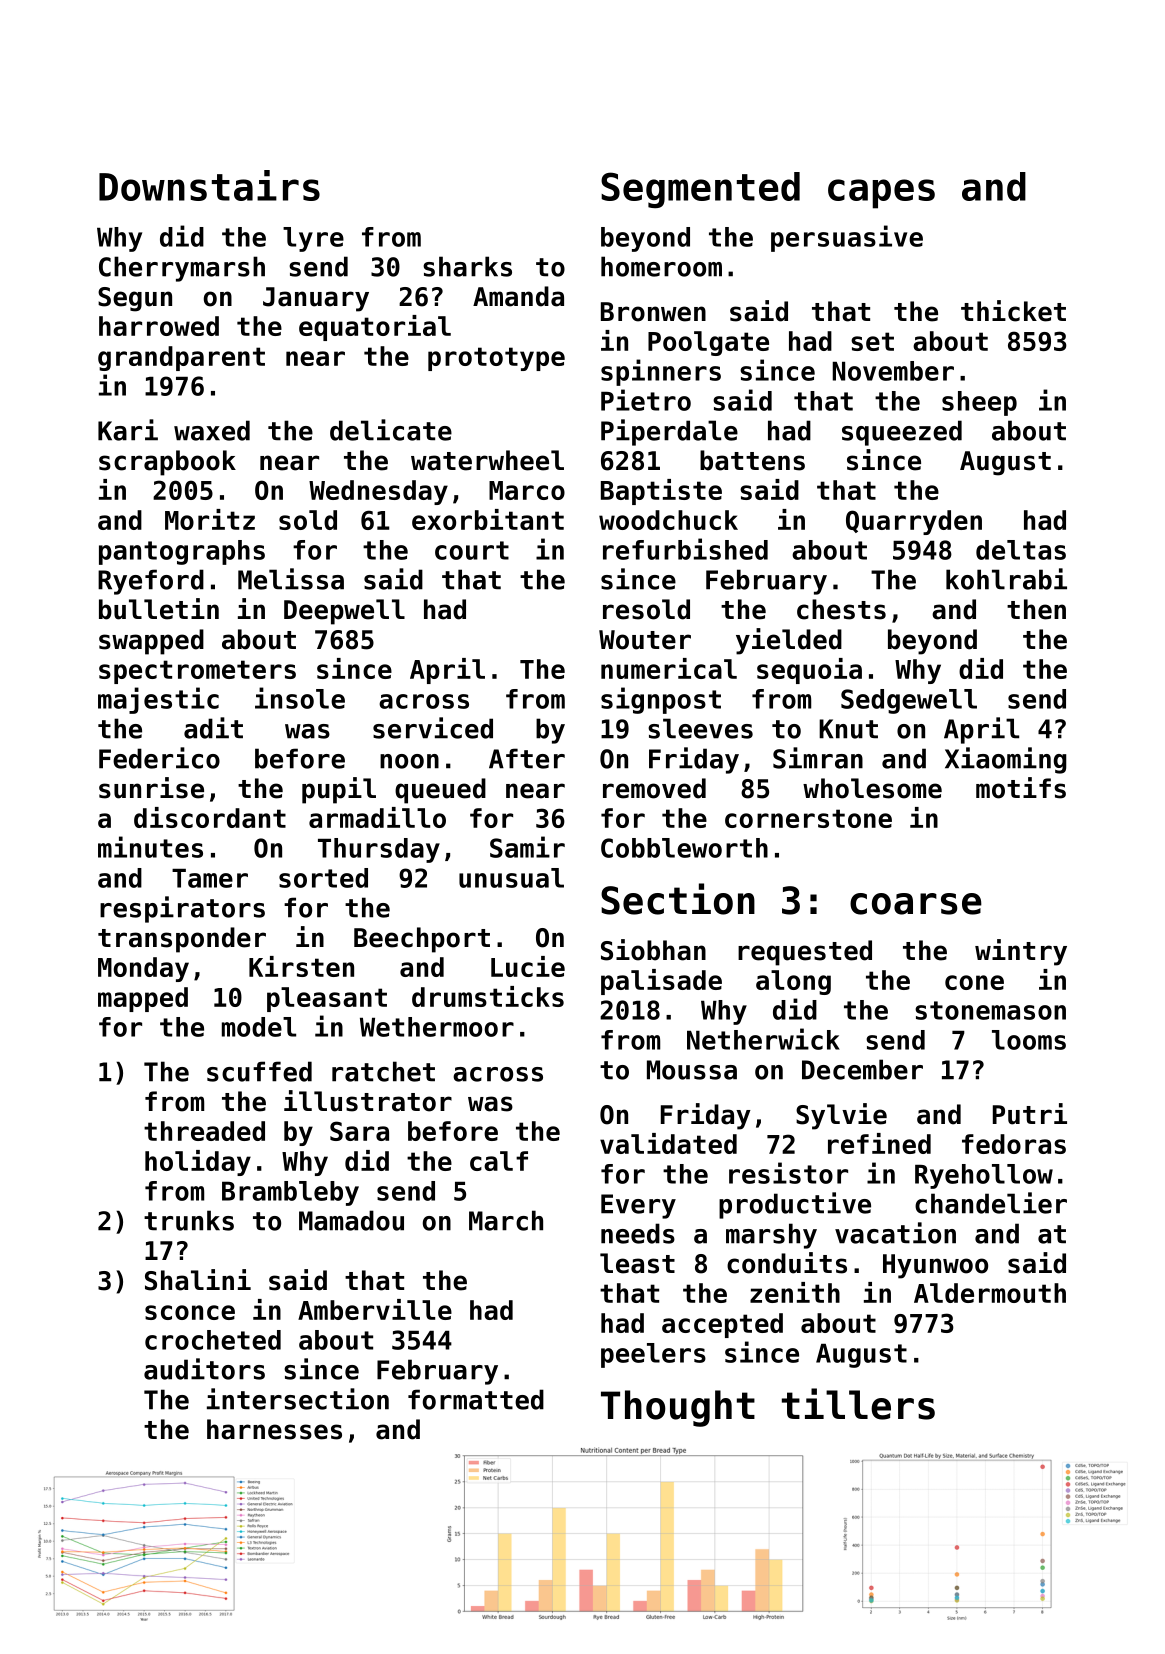 This screenshot has width=1165, height=1654. What do you see at coordinates (684, 848) in the screenshot?
I see `Cobbleworth` at bounding box center [684, 848].
